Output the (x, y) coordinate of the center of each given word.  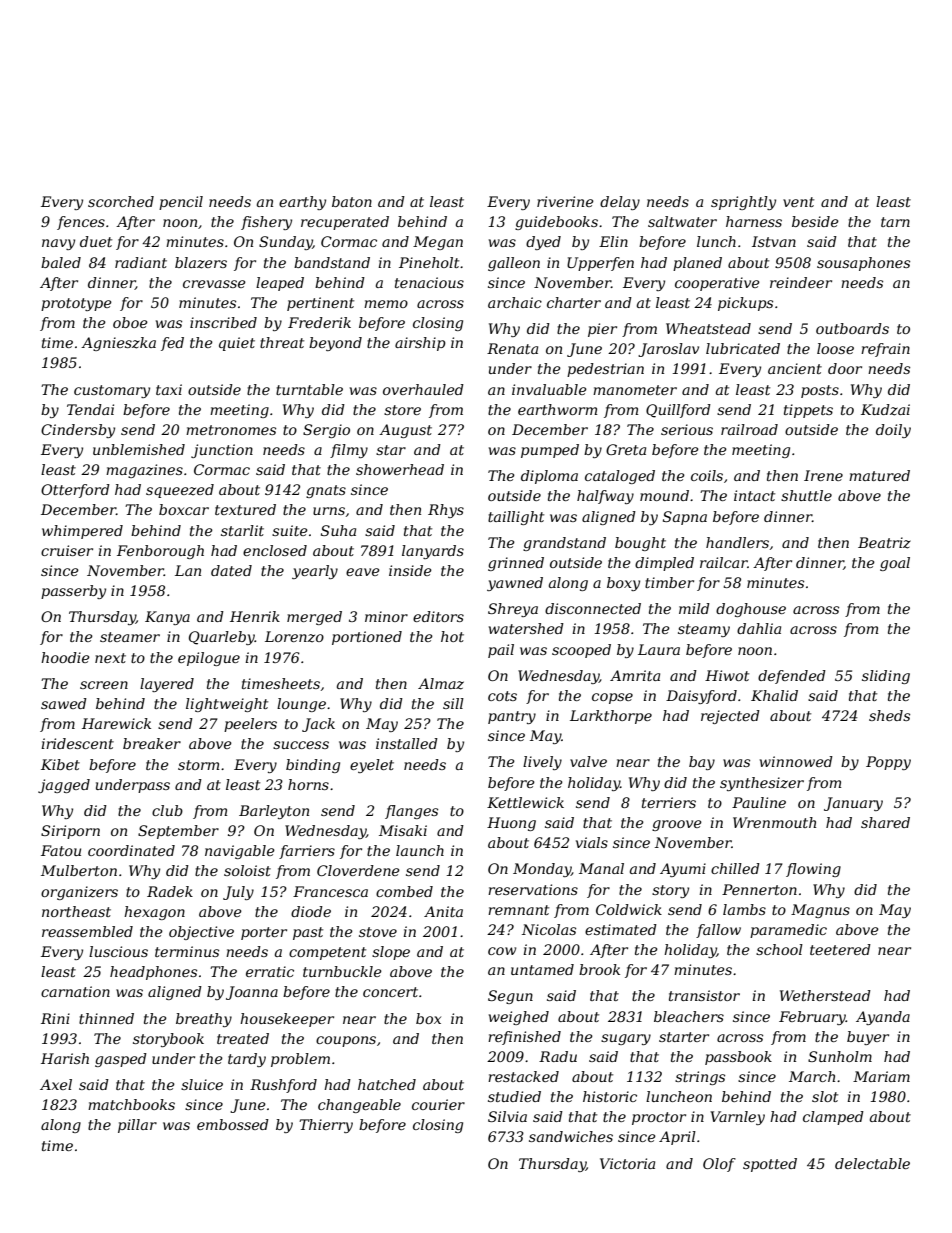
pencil (181, 203)
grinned (516, 564)
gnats (326, 491)
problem (300, 1060)
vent (798, 202)
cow (502, 951)
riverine (565, 201)
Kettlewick (525, 802)
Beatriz (884, 543)
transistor (704, 995)
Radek (170, 891)
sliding (886, 677)
